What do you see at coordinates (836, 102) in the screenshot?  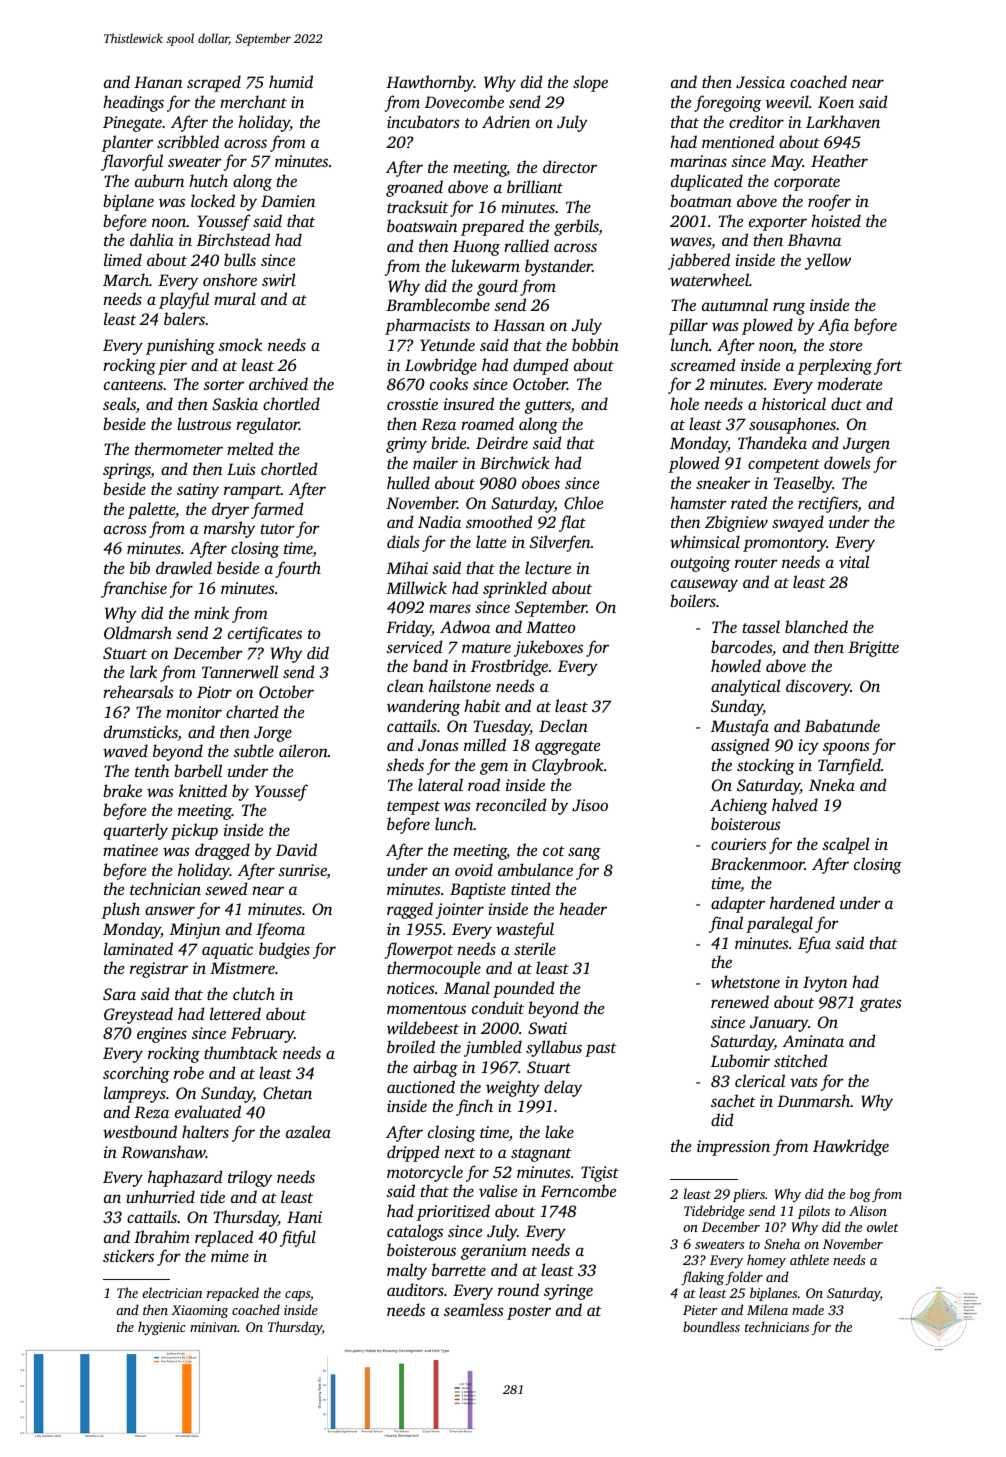 I see `Koen` at bounding box center [836, 102].
